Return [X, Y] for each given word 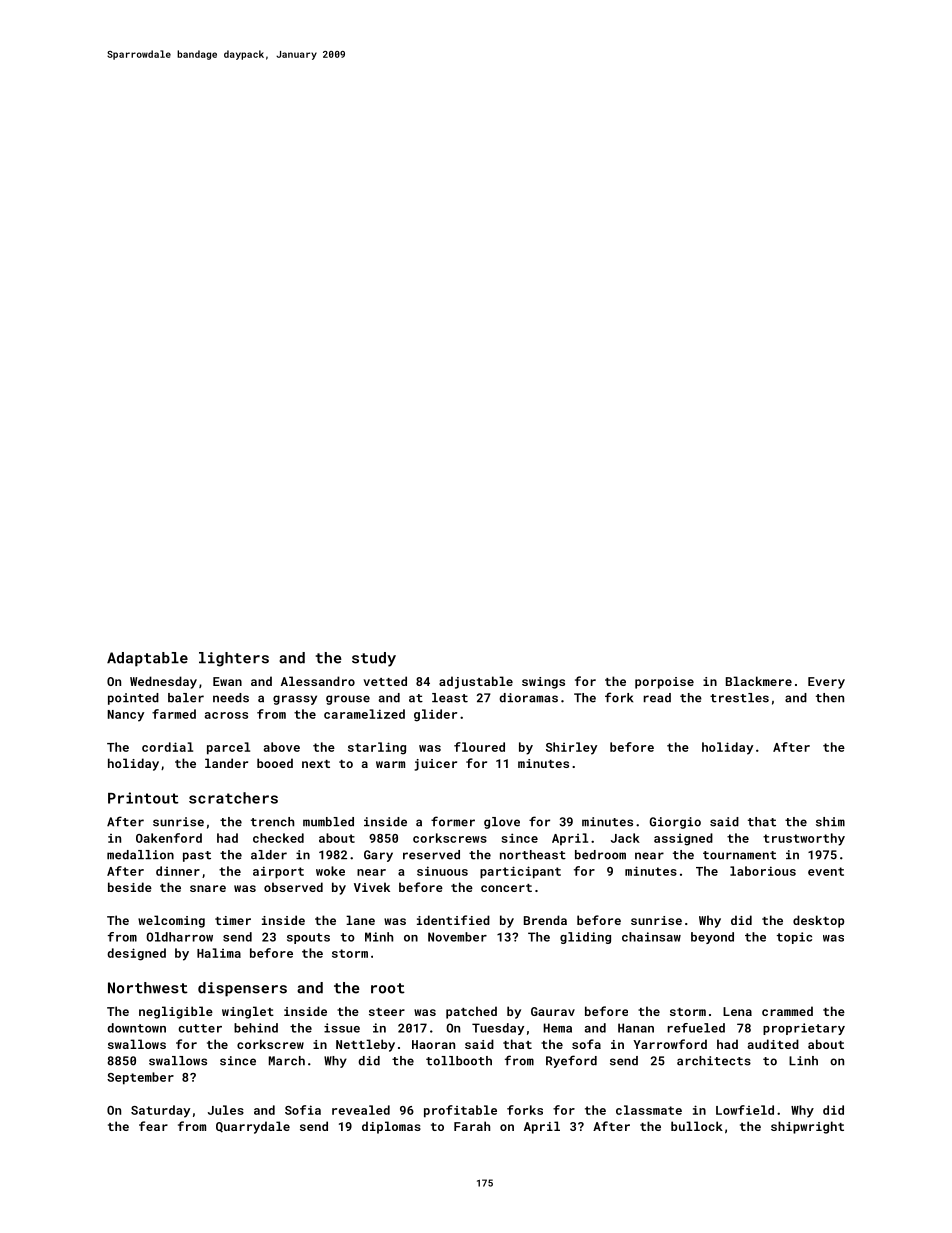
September [140, 1078]
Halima [219, 953]
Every [826, 683]
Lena [737, 1011]
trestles [739, 698]
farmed [174, 714]
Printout [143, 798]
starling [377, 748]
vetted [385, 681]
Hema [558, 1028]
